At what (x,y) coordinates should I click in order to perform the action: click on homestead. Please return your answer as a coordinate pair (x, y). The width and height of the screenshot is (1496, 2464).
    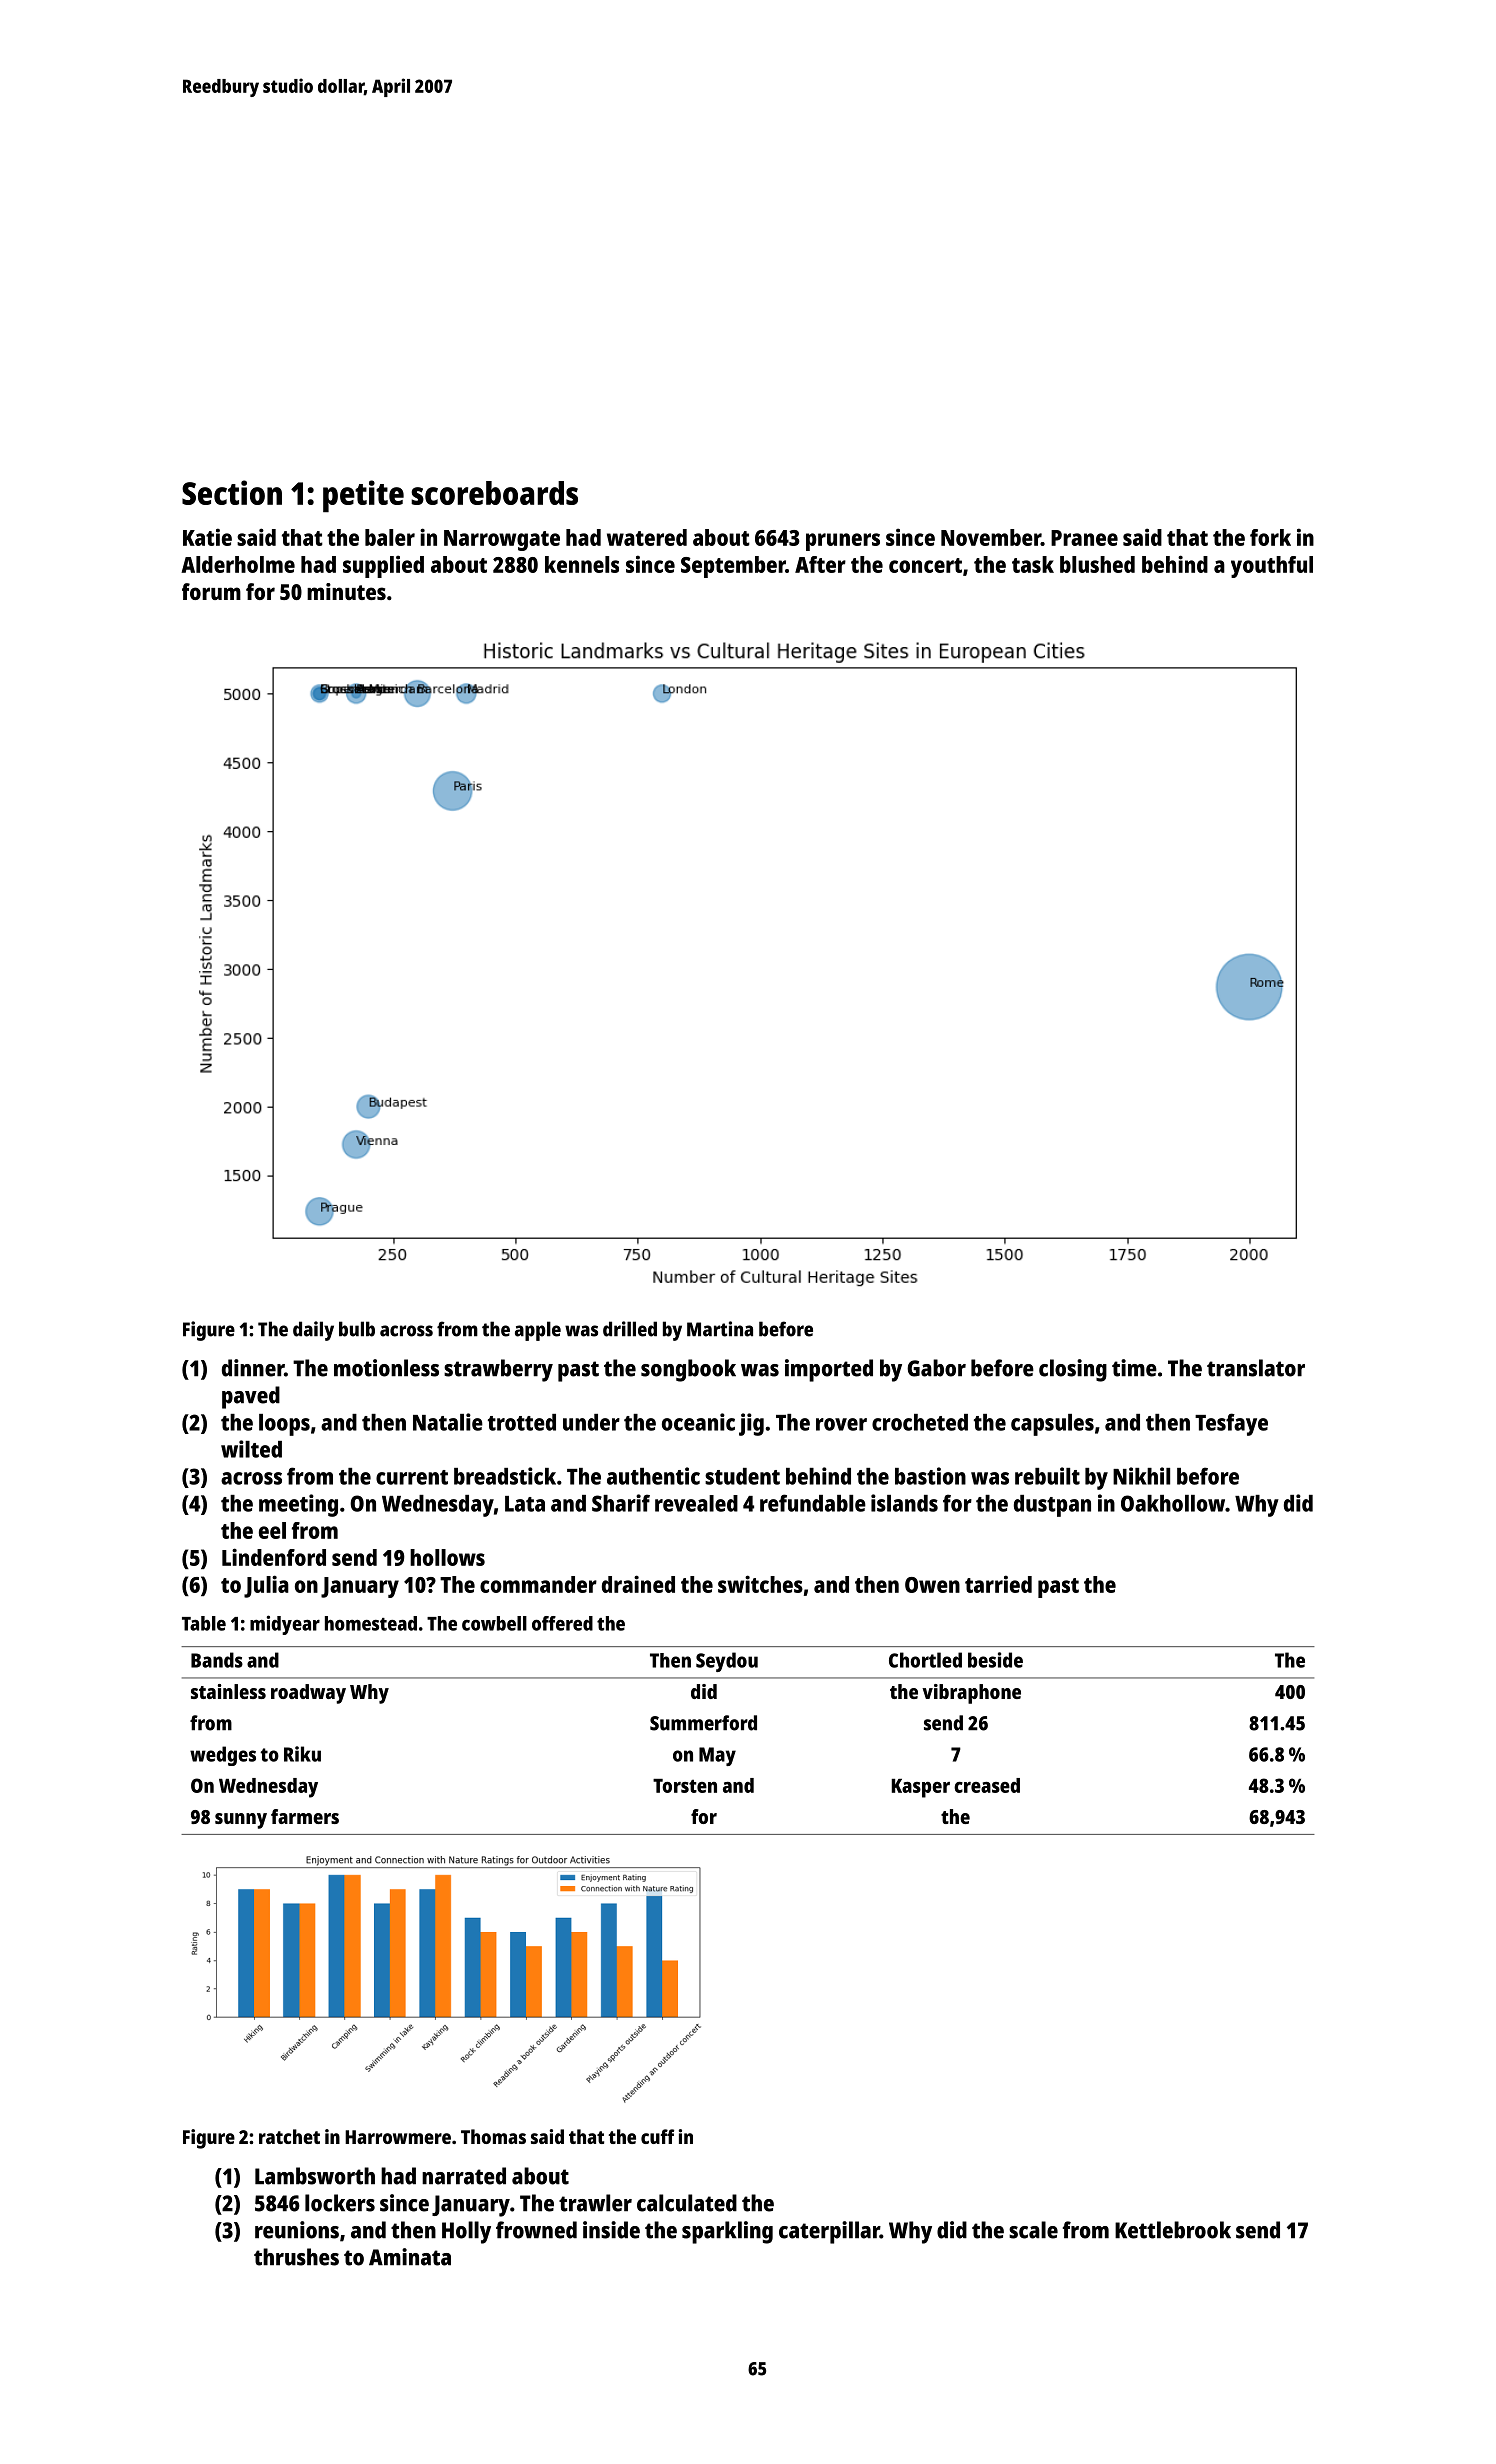
    Looking at the image, I should click on (371, 1623).
